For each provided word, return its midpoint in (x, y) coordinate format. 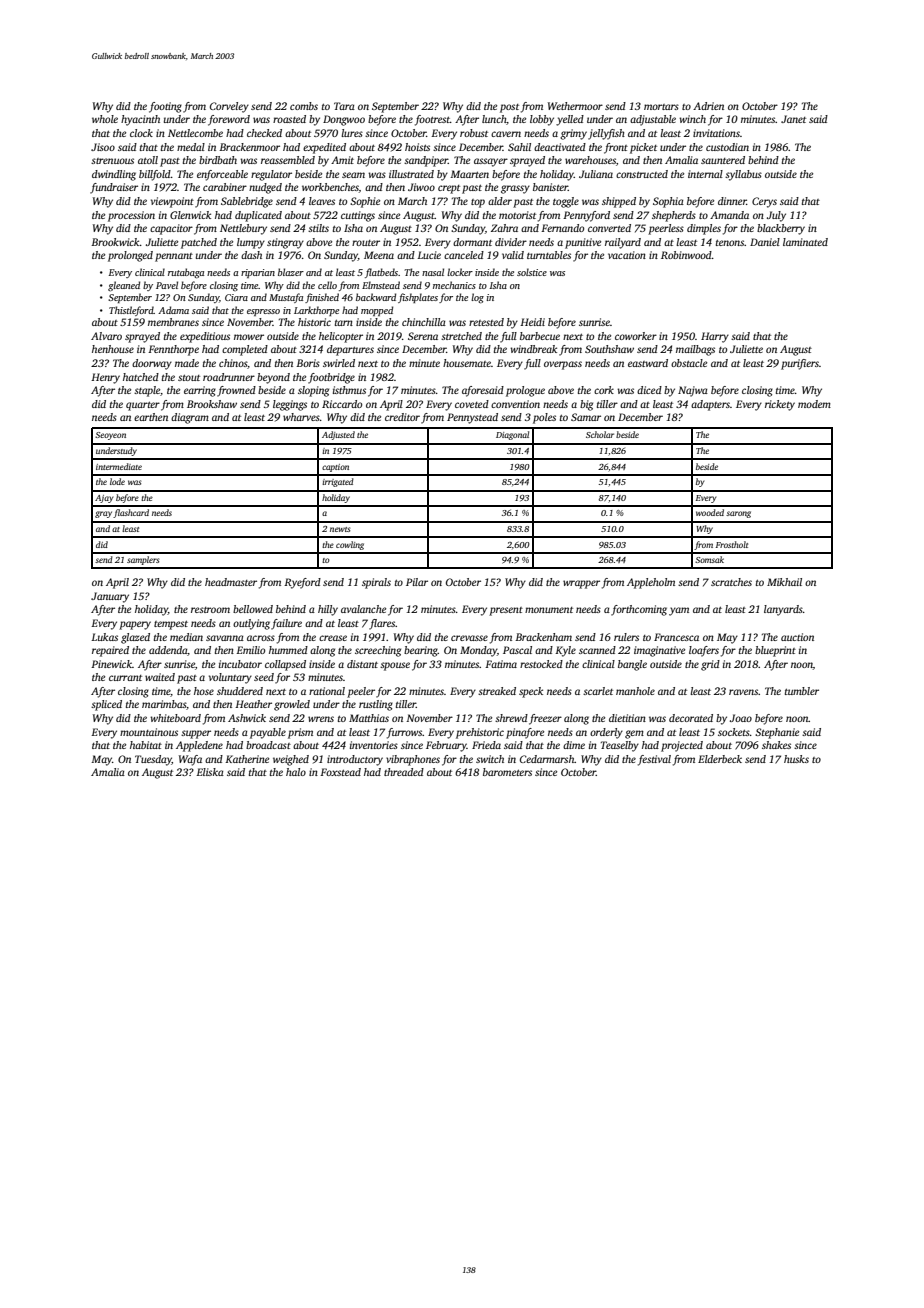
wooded (710, 512)
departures (350, 350)
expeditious (205, 337)
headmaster (231, 582)
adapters (710, 405)
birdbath (218, 160)
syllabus (743, 175)
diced (649, 390)
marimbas (164, 704)
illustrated (411, 174)
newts (340, 529)
